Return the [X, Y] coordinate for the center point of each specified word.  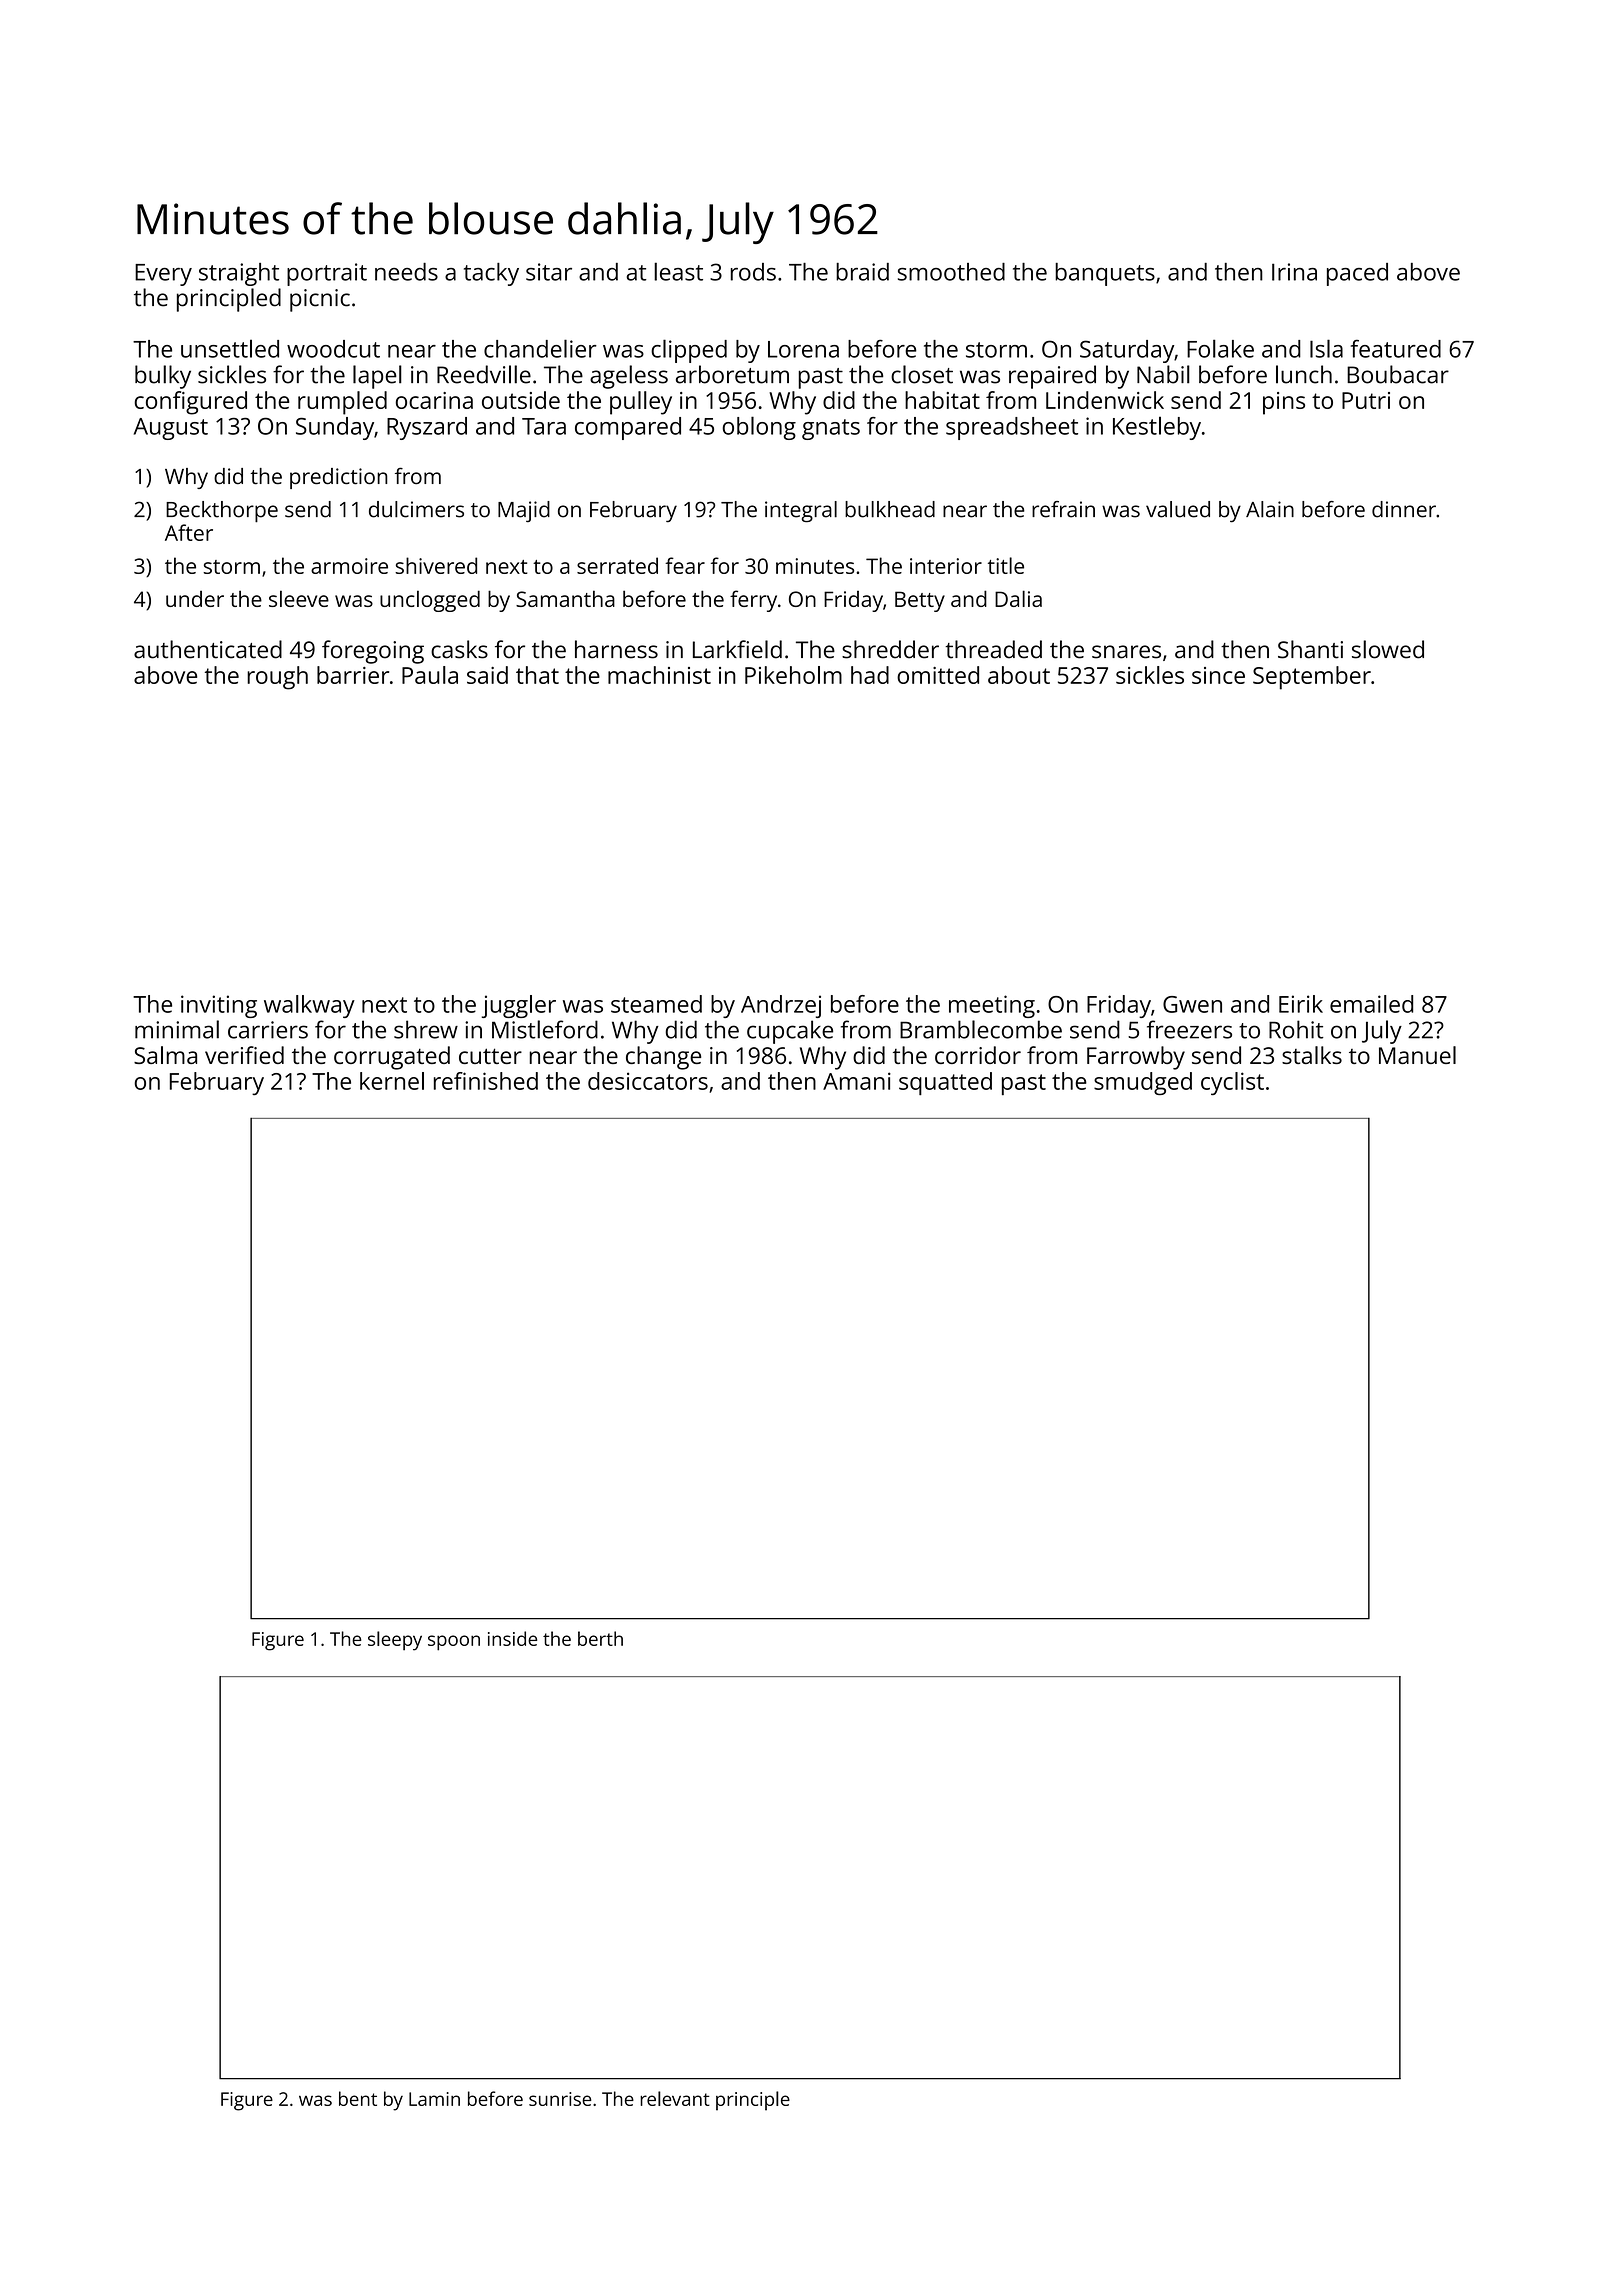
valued [1178, 509]
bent [358, 2098]
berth [600, 1638]
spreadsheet [1012, 428]
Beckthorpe [222, 511]
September [1312, 678]
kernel [392, 1081]
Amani [857, 1081]
